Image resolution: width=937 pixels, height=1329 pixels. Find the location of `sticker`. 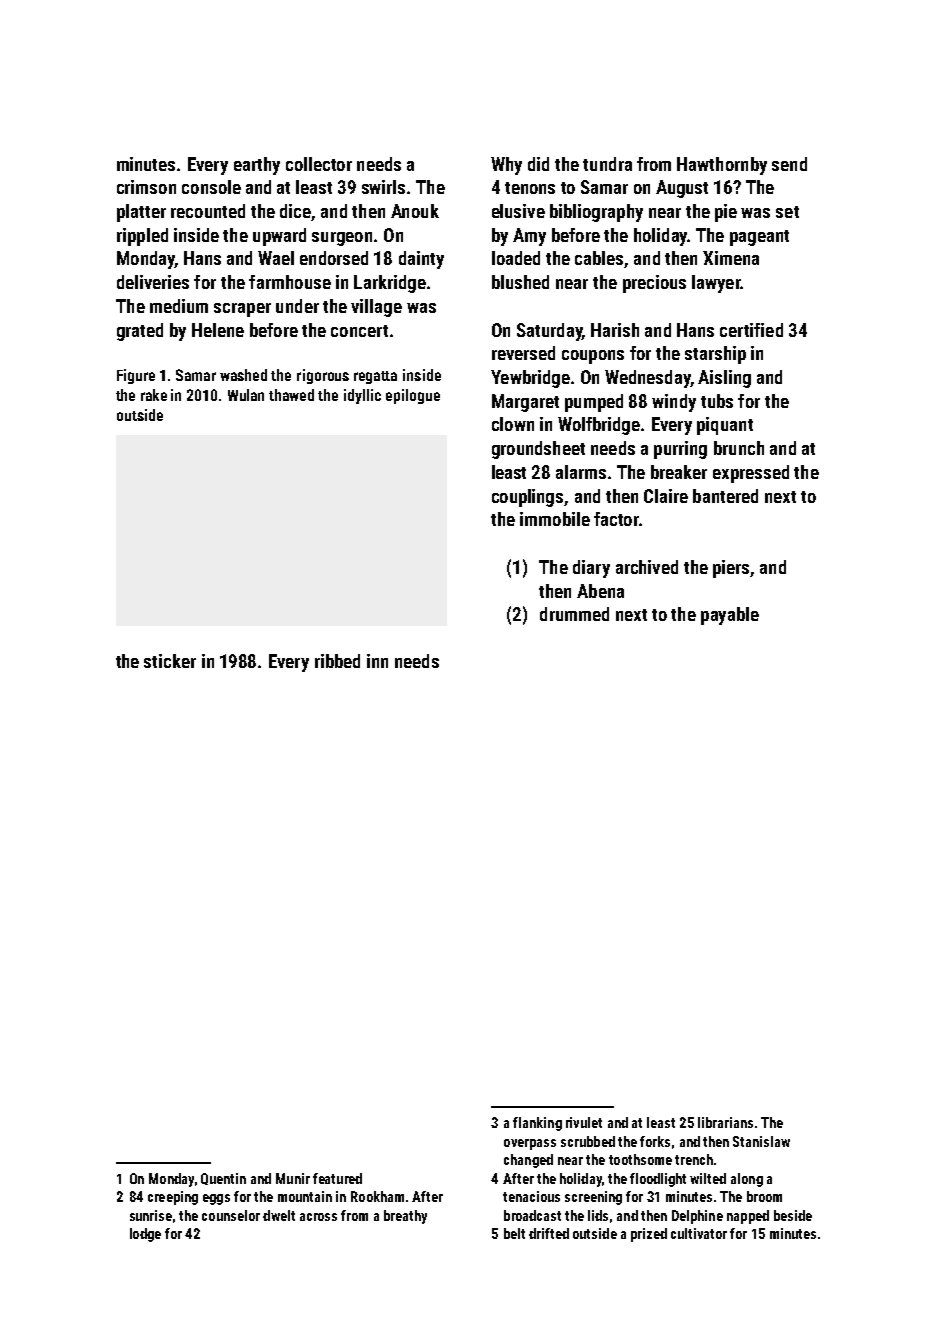

sticker is located at coordinates (170, 661).
